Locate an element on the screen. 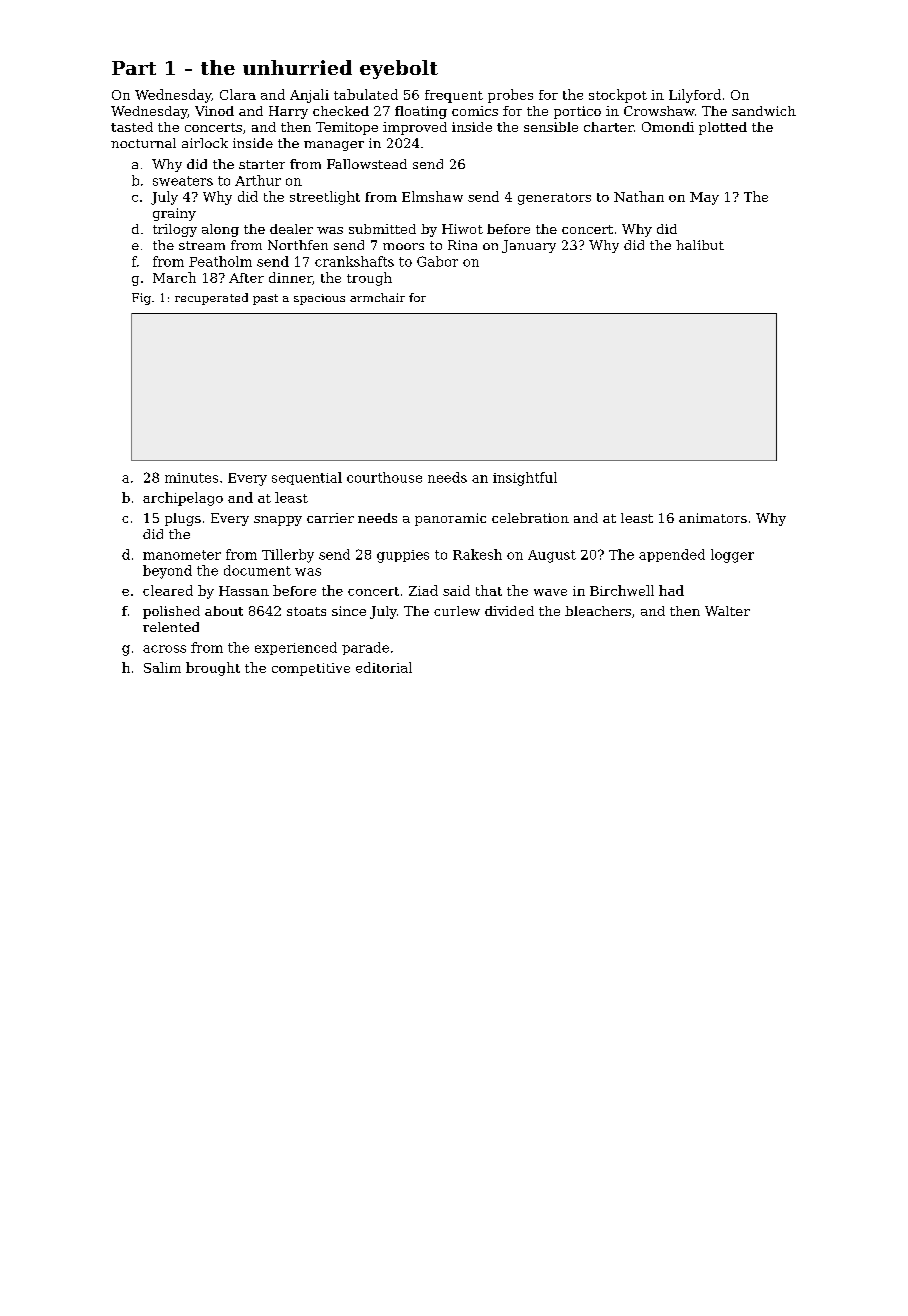 The height and width of the screenshot is (1316, 908). August is located at coordinates (552, 556).
